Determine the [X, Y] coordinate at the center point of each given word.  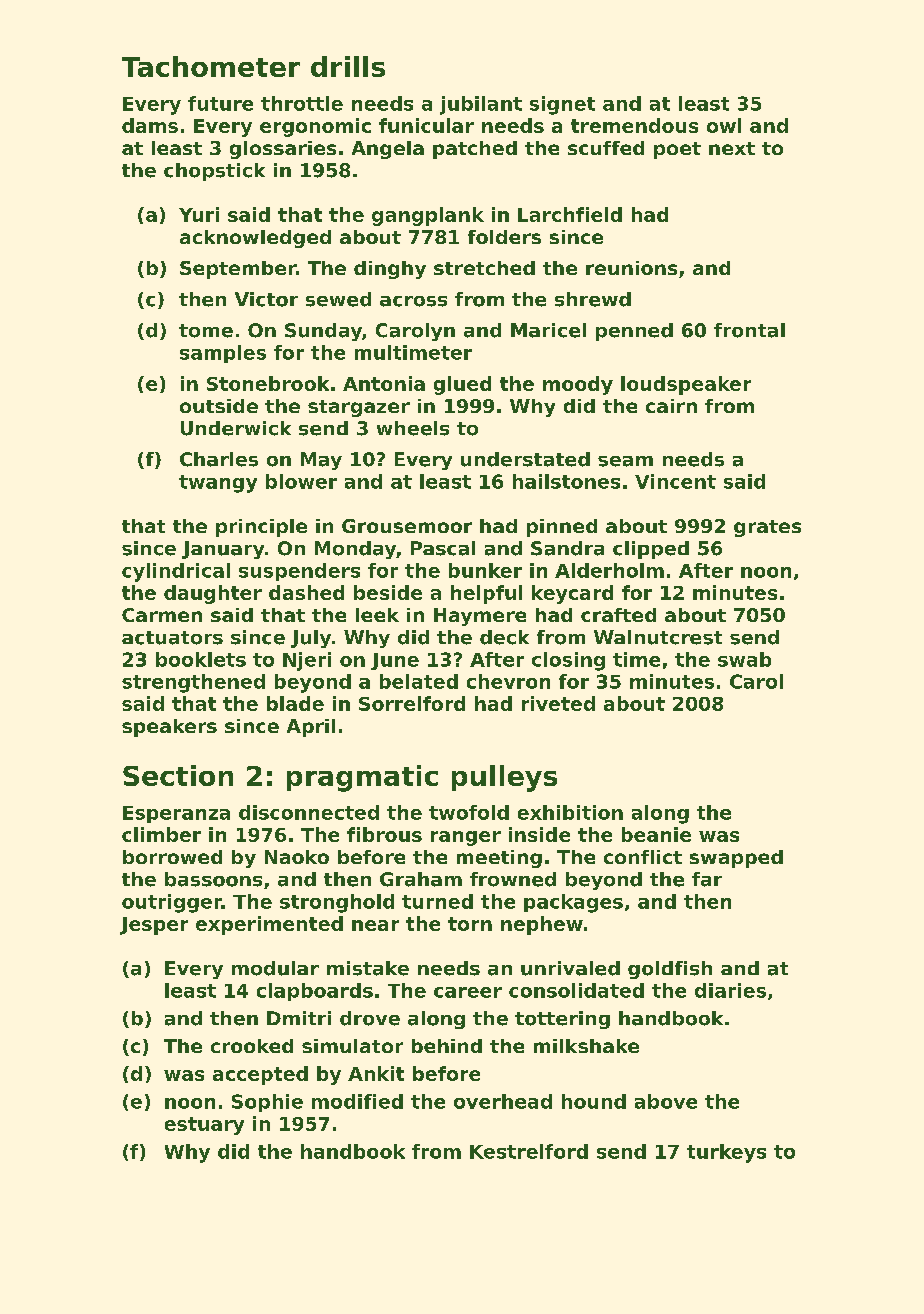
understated [525, 459]
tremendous [634, 125]
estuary [204, 1126]
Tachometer [211, 66]
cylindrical [176, 572]
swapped [736, 859]
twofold [469, 812]
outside [219, 406]
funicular [426, 125]
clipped [651, 550]
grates [767, 528]
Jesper [154, 926]
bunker [485, 570]
